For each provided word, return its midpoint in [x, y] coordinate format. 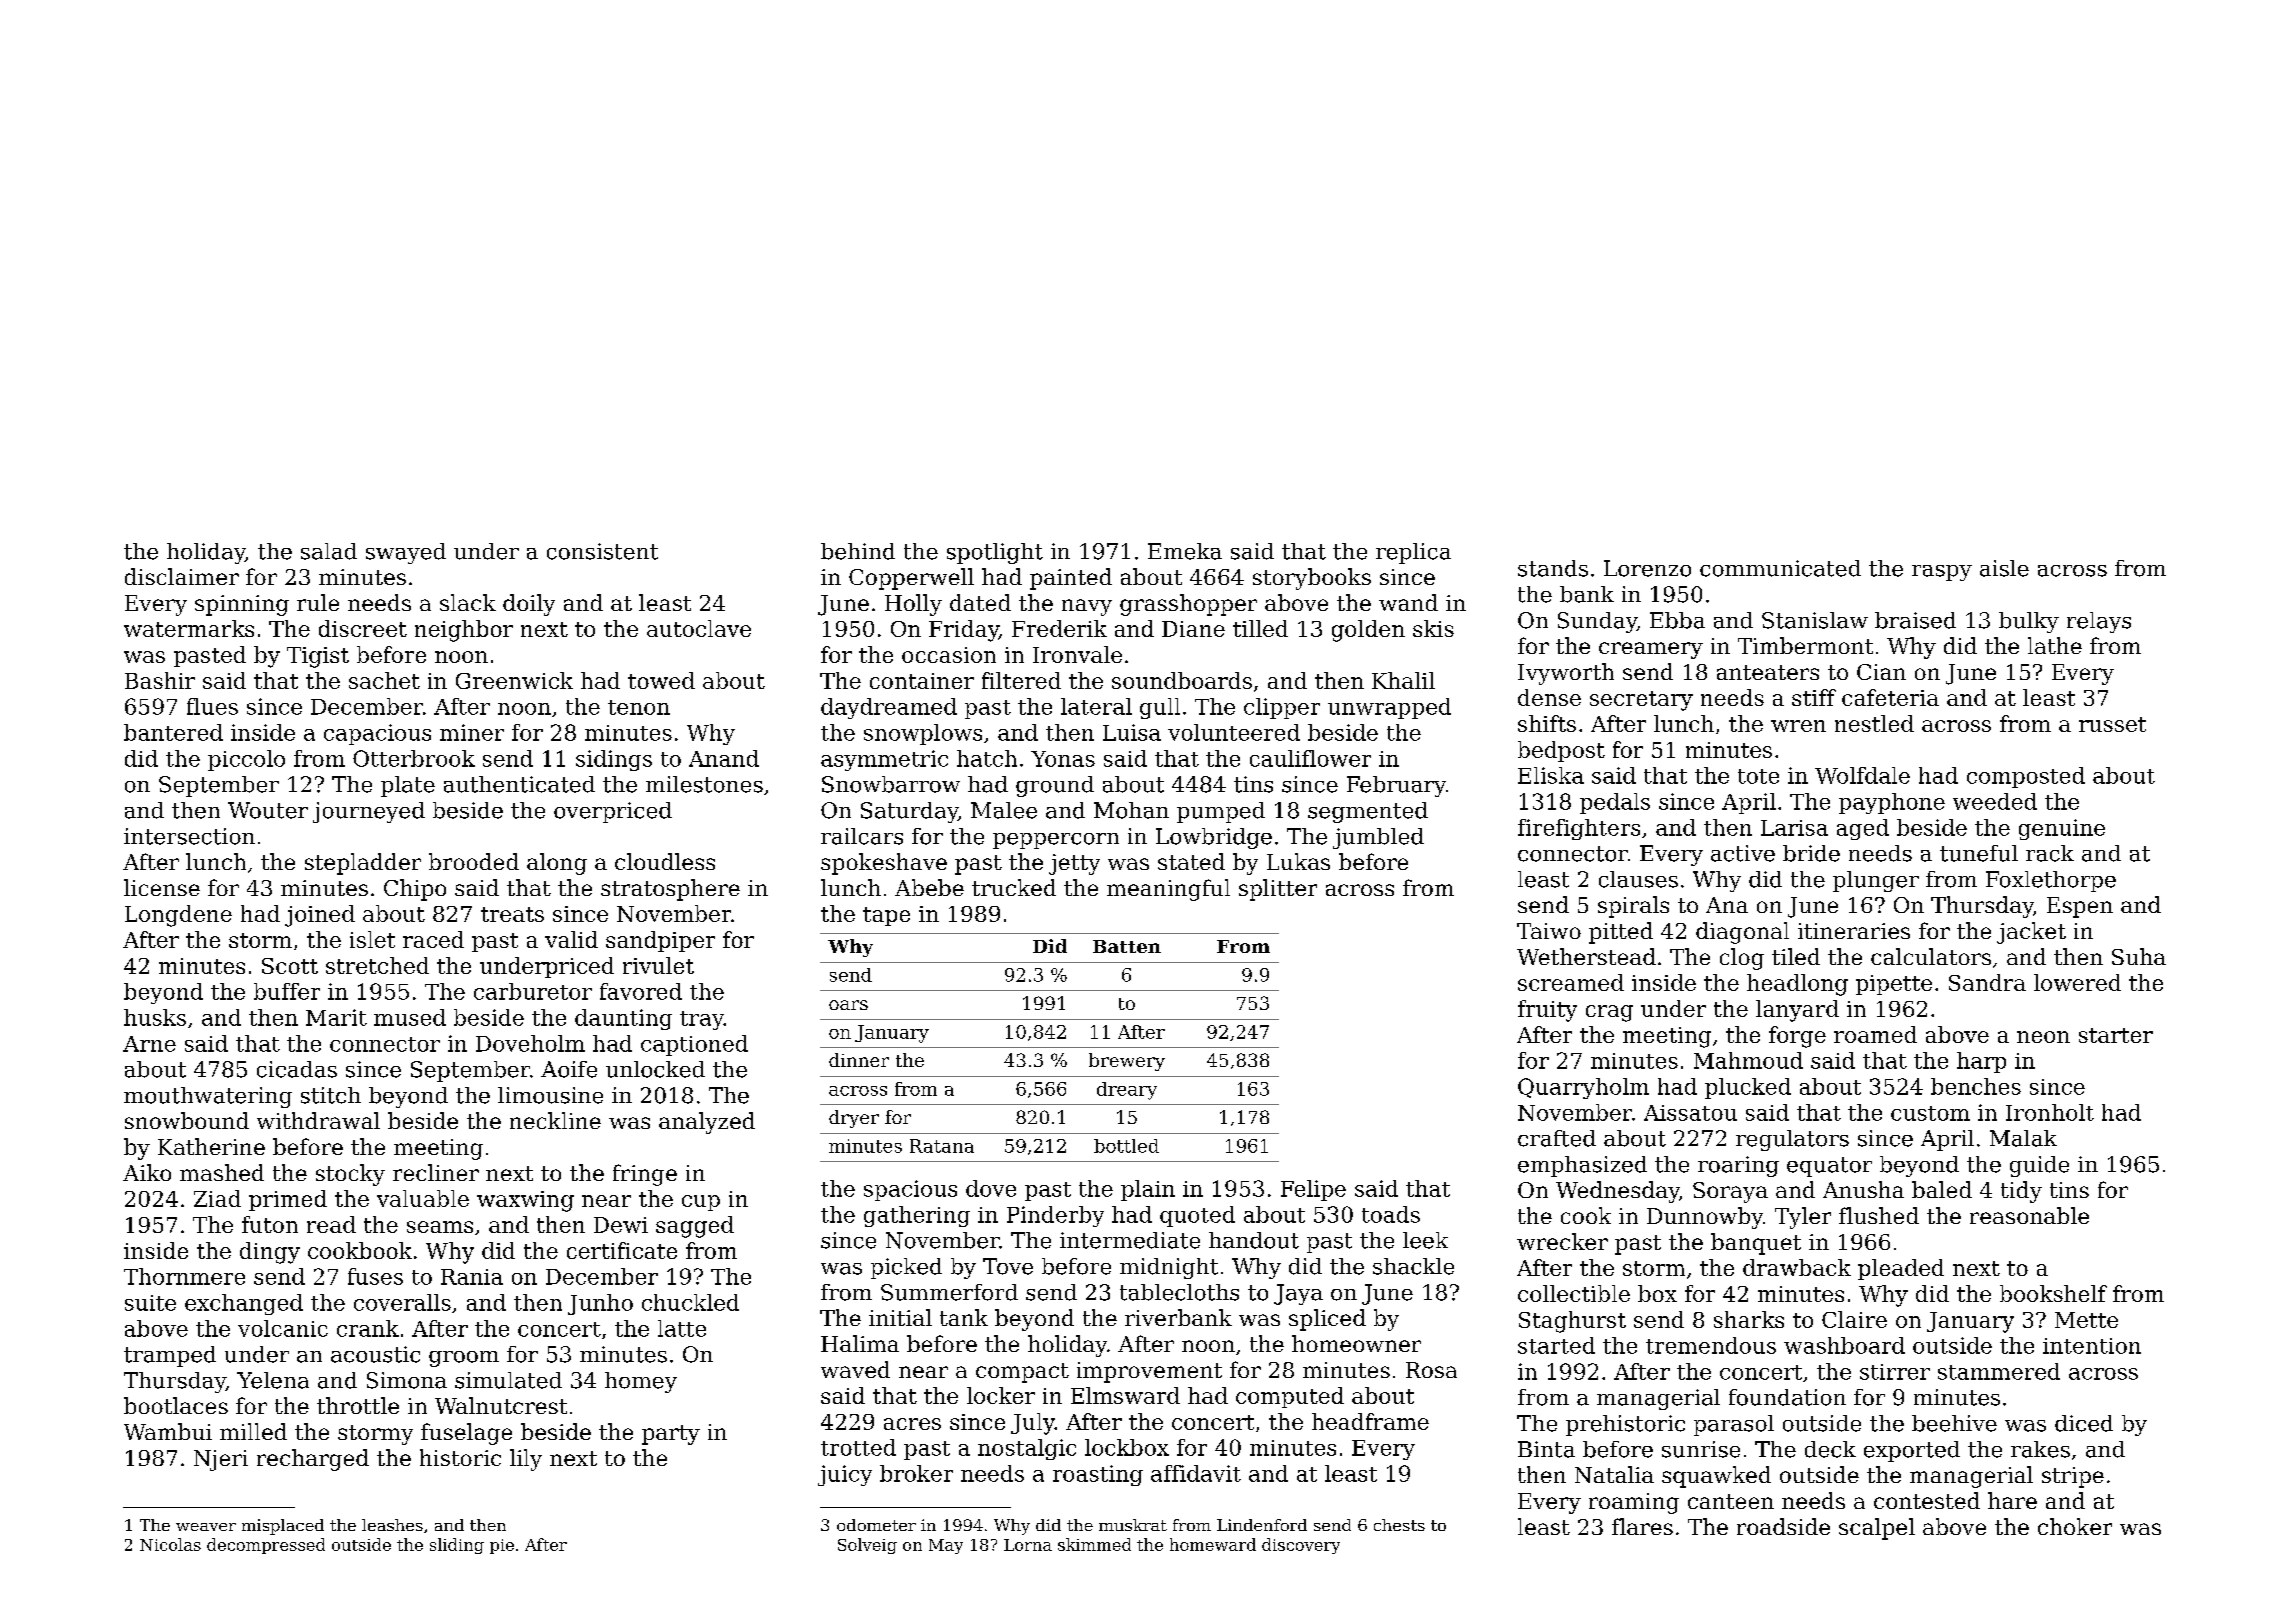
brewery [1127, 1062]
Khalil [1403, 680]
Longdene [178, 916]
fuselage [466, 1434]
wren [1798, 726]
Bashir [160, 680]
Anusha [1863, 1189]
